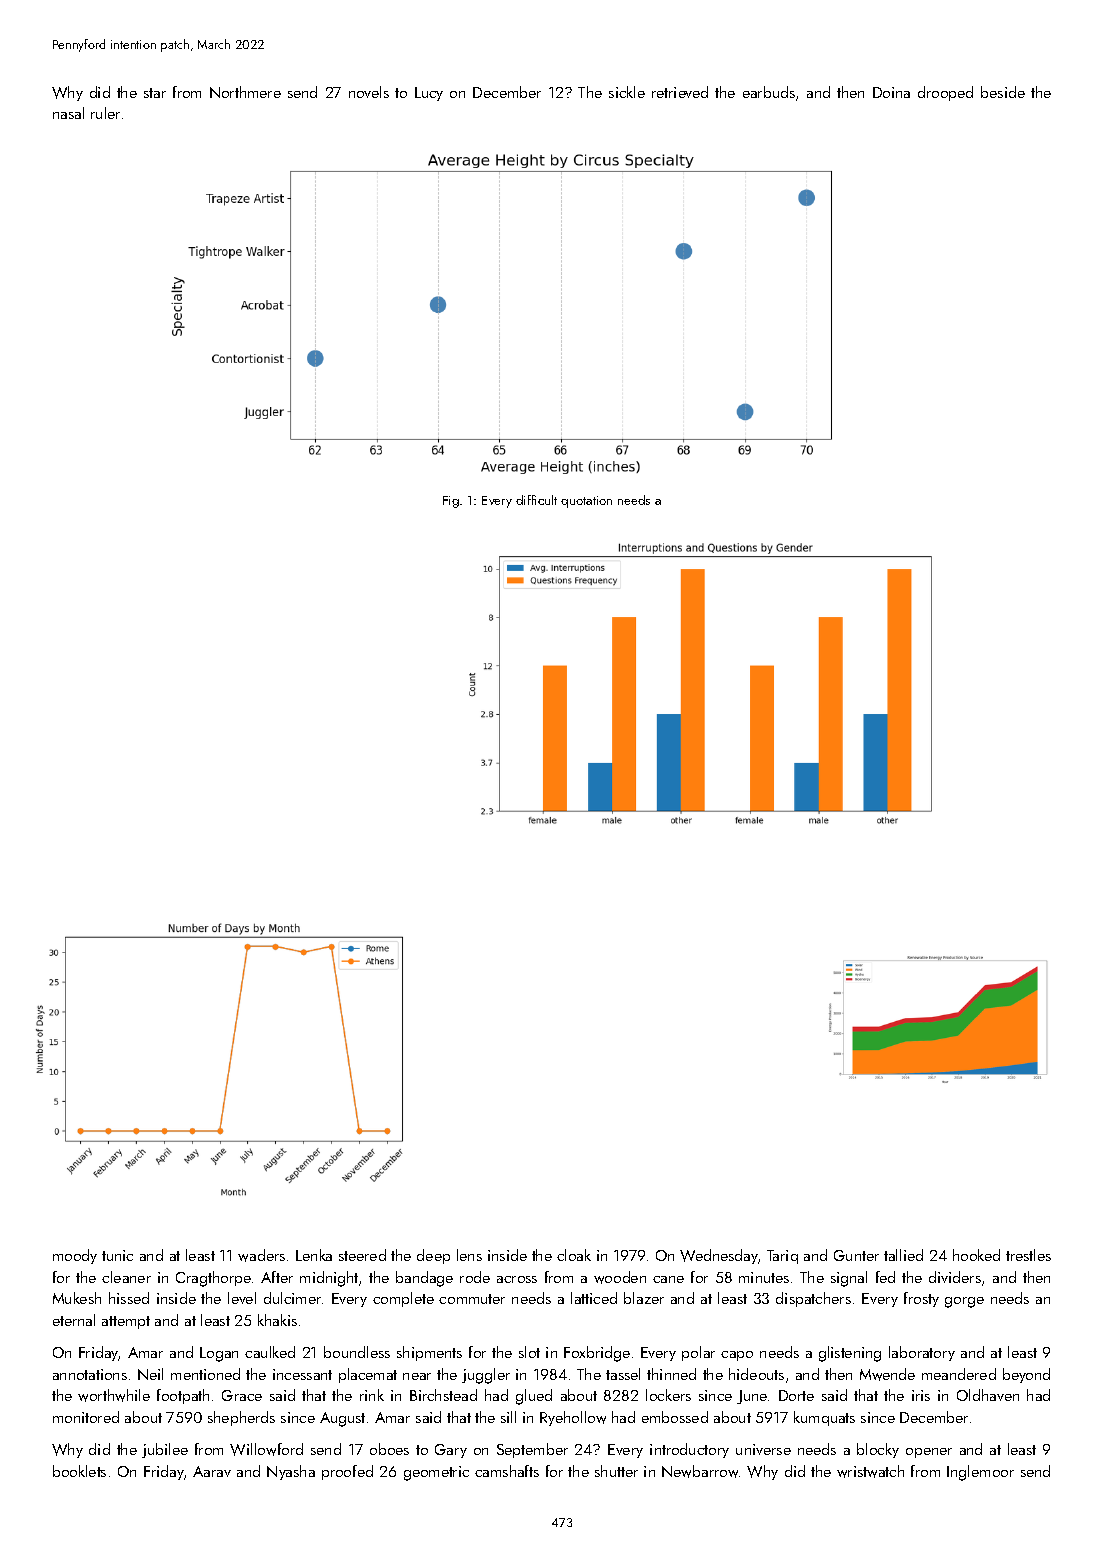 The image size is (1104, 1561). Describe the element at coordinates (79, 1471) in the screenshot. I see `booklets` at that location.
